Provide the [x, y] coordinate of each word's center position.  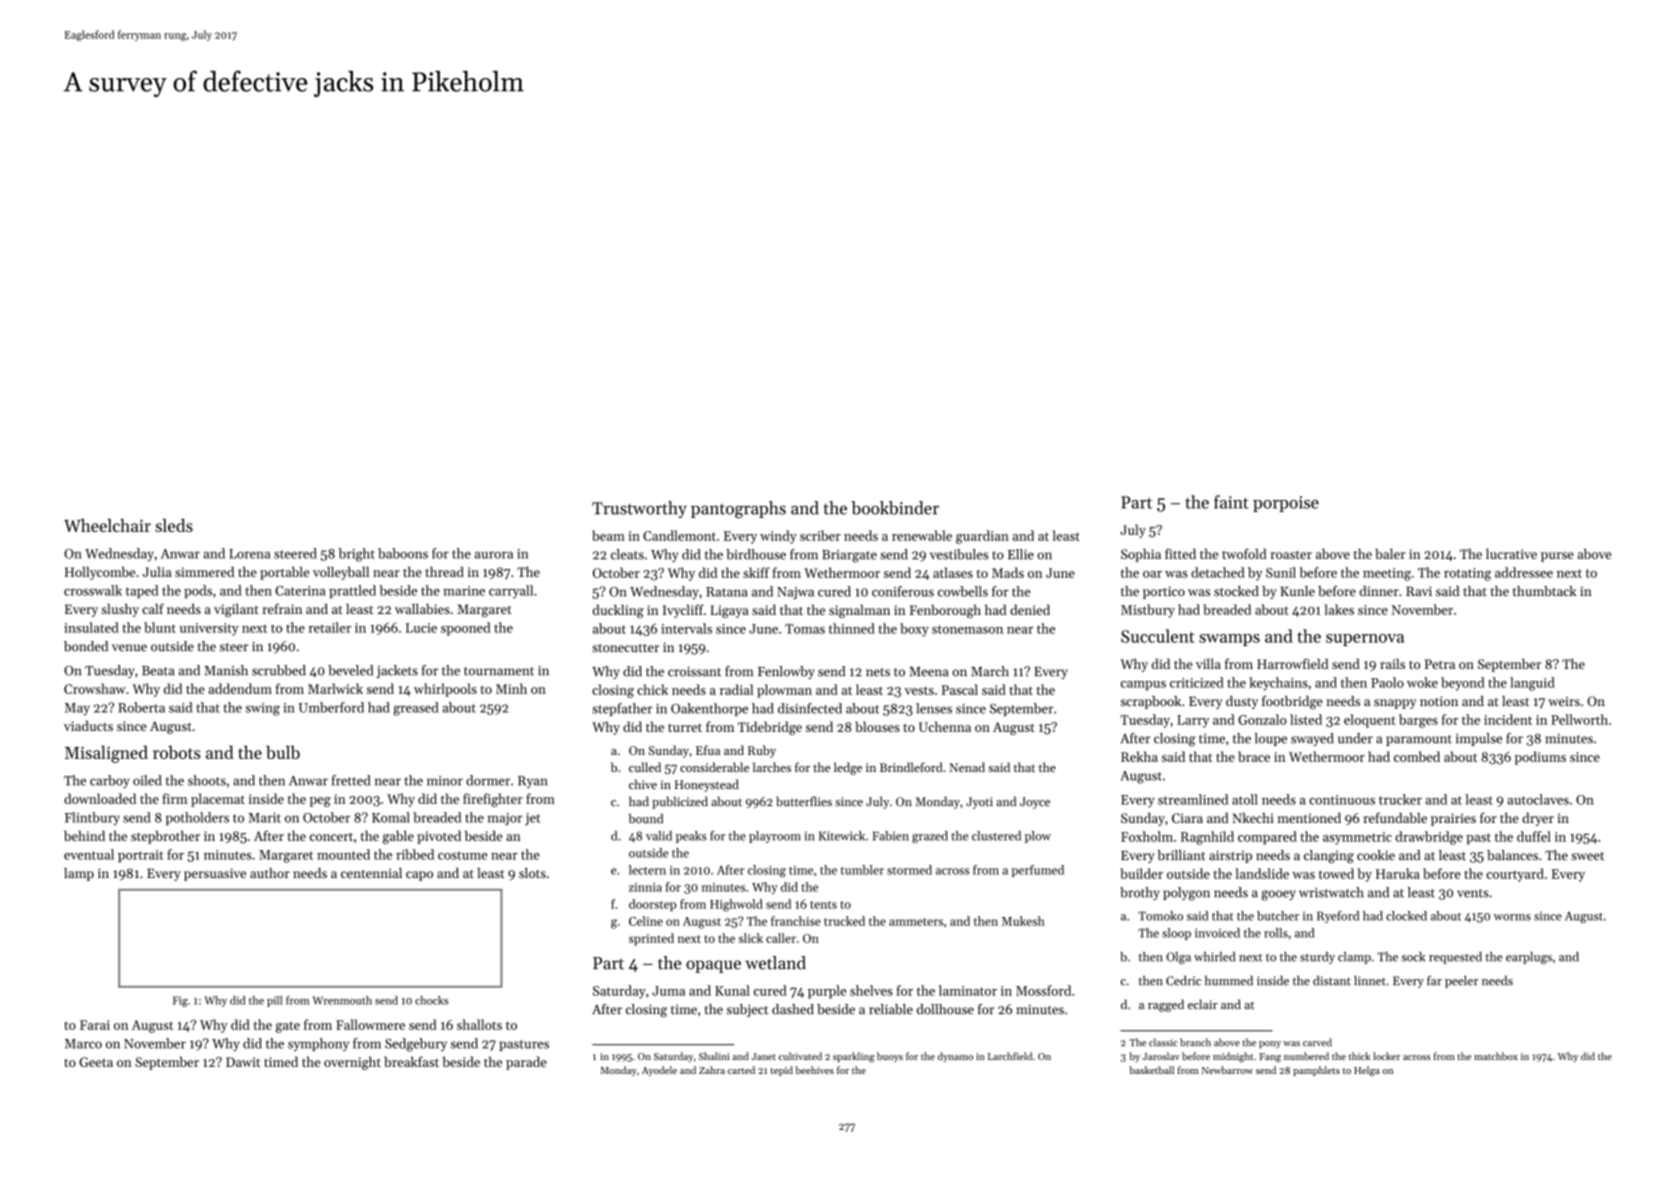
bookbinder [895, 508]
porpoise [1286, 504]
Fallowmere [370, 1024]
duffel [1534, 836]
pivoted [439, 837]
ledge [848, 768]
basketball [1151, 1070]
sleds [174, 525]
